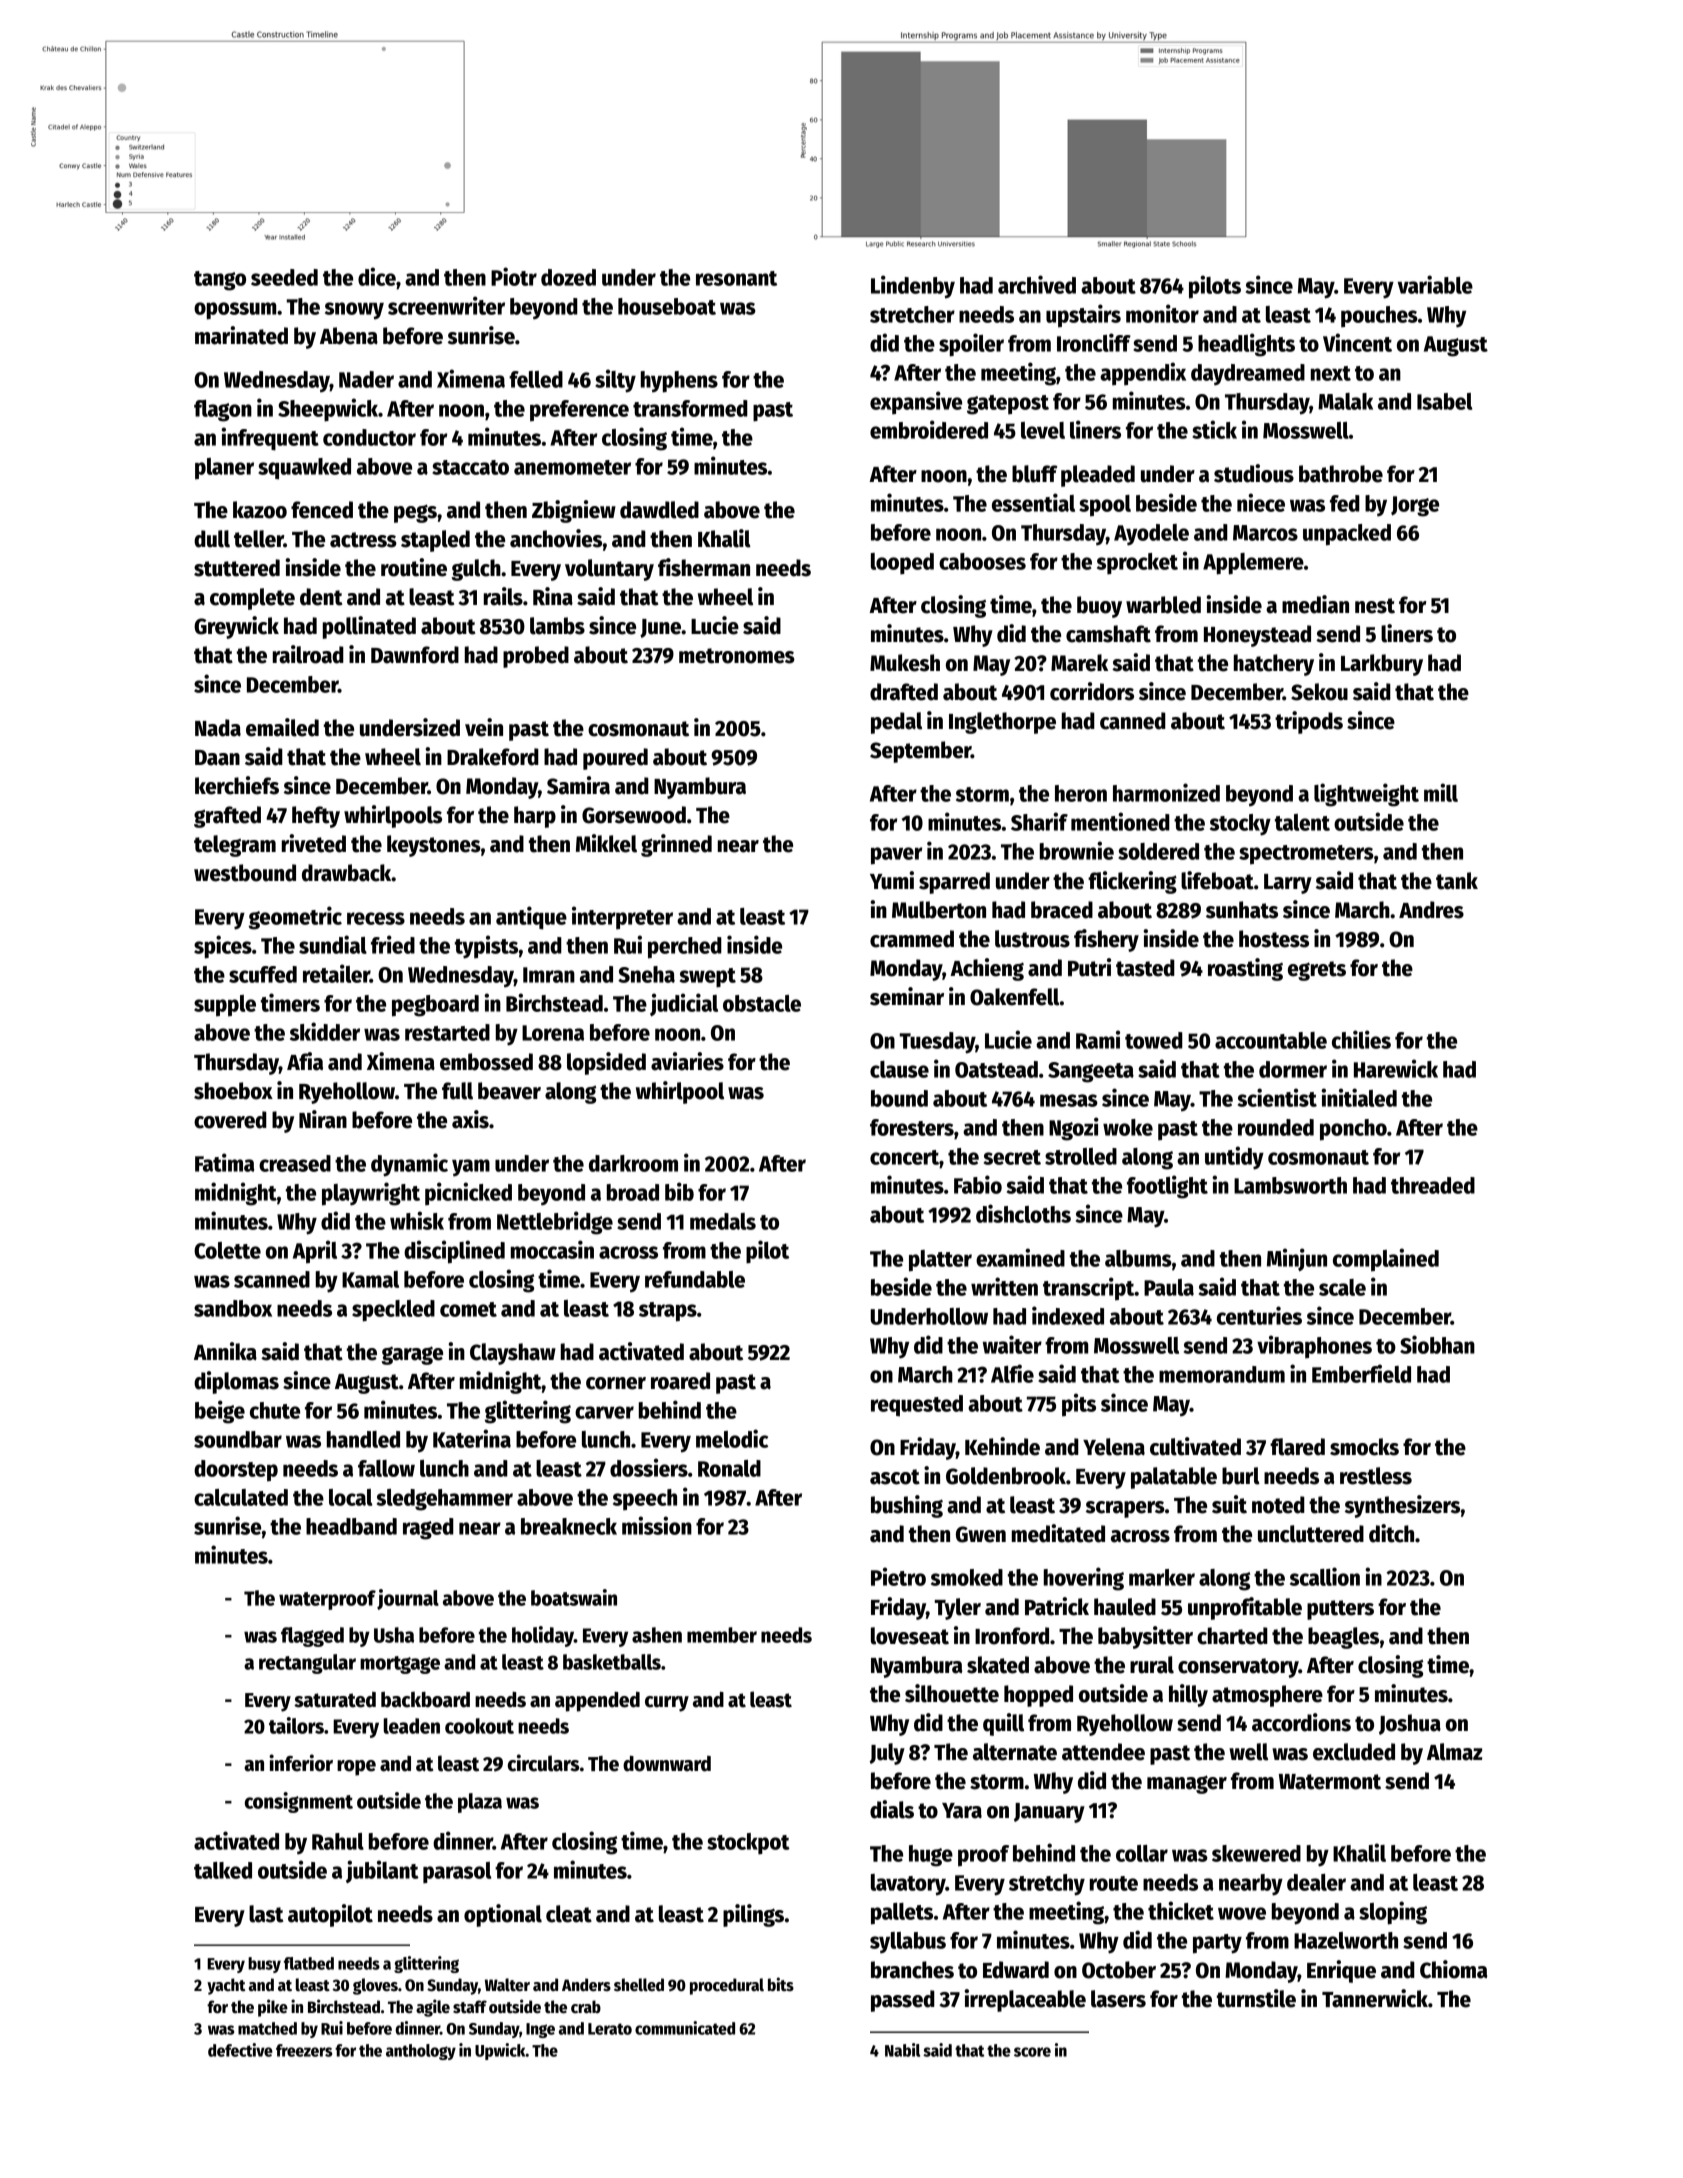  Describe the element at coordinates (1454, 1752) in the document. I see `Almaz` at that location.
